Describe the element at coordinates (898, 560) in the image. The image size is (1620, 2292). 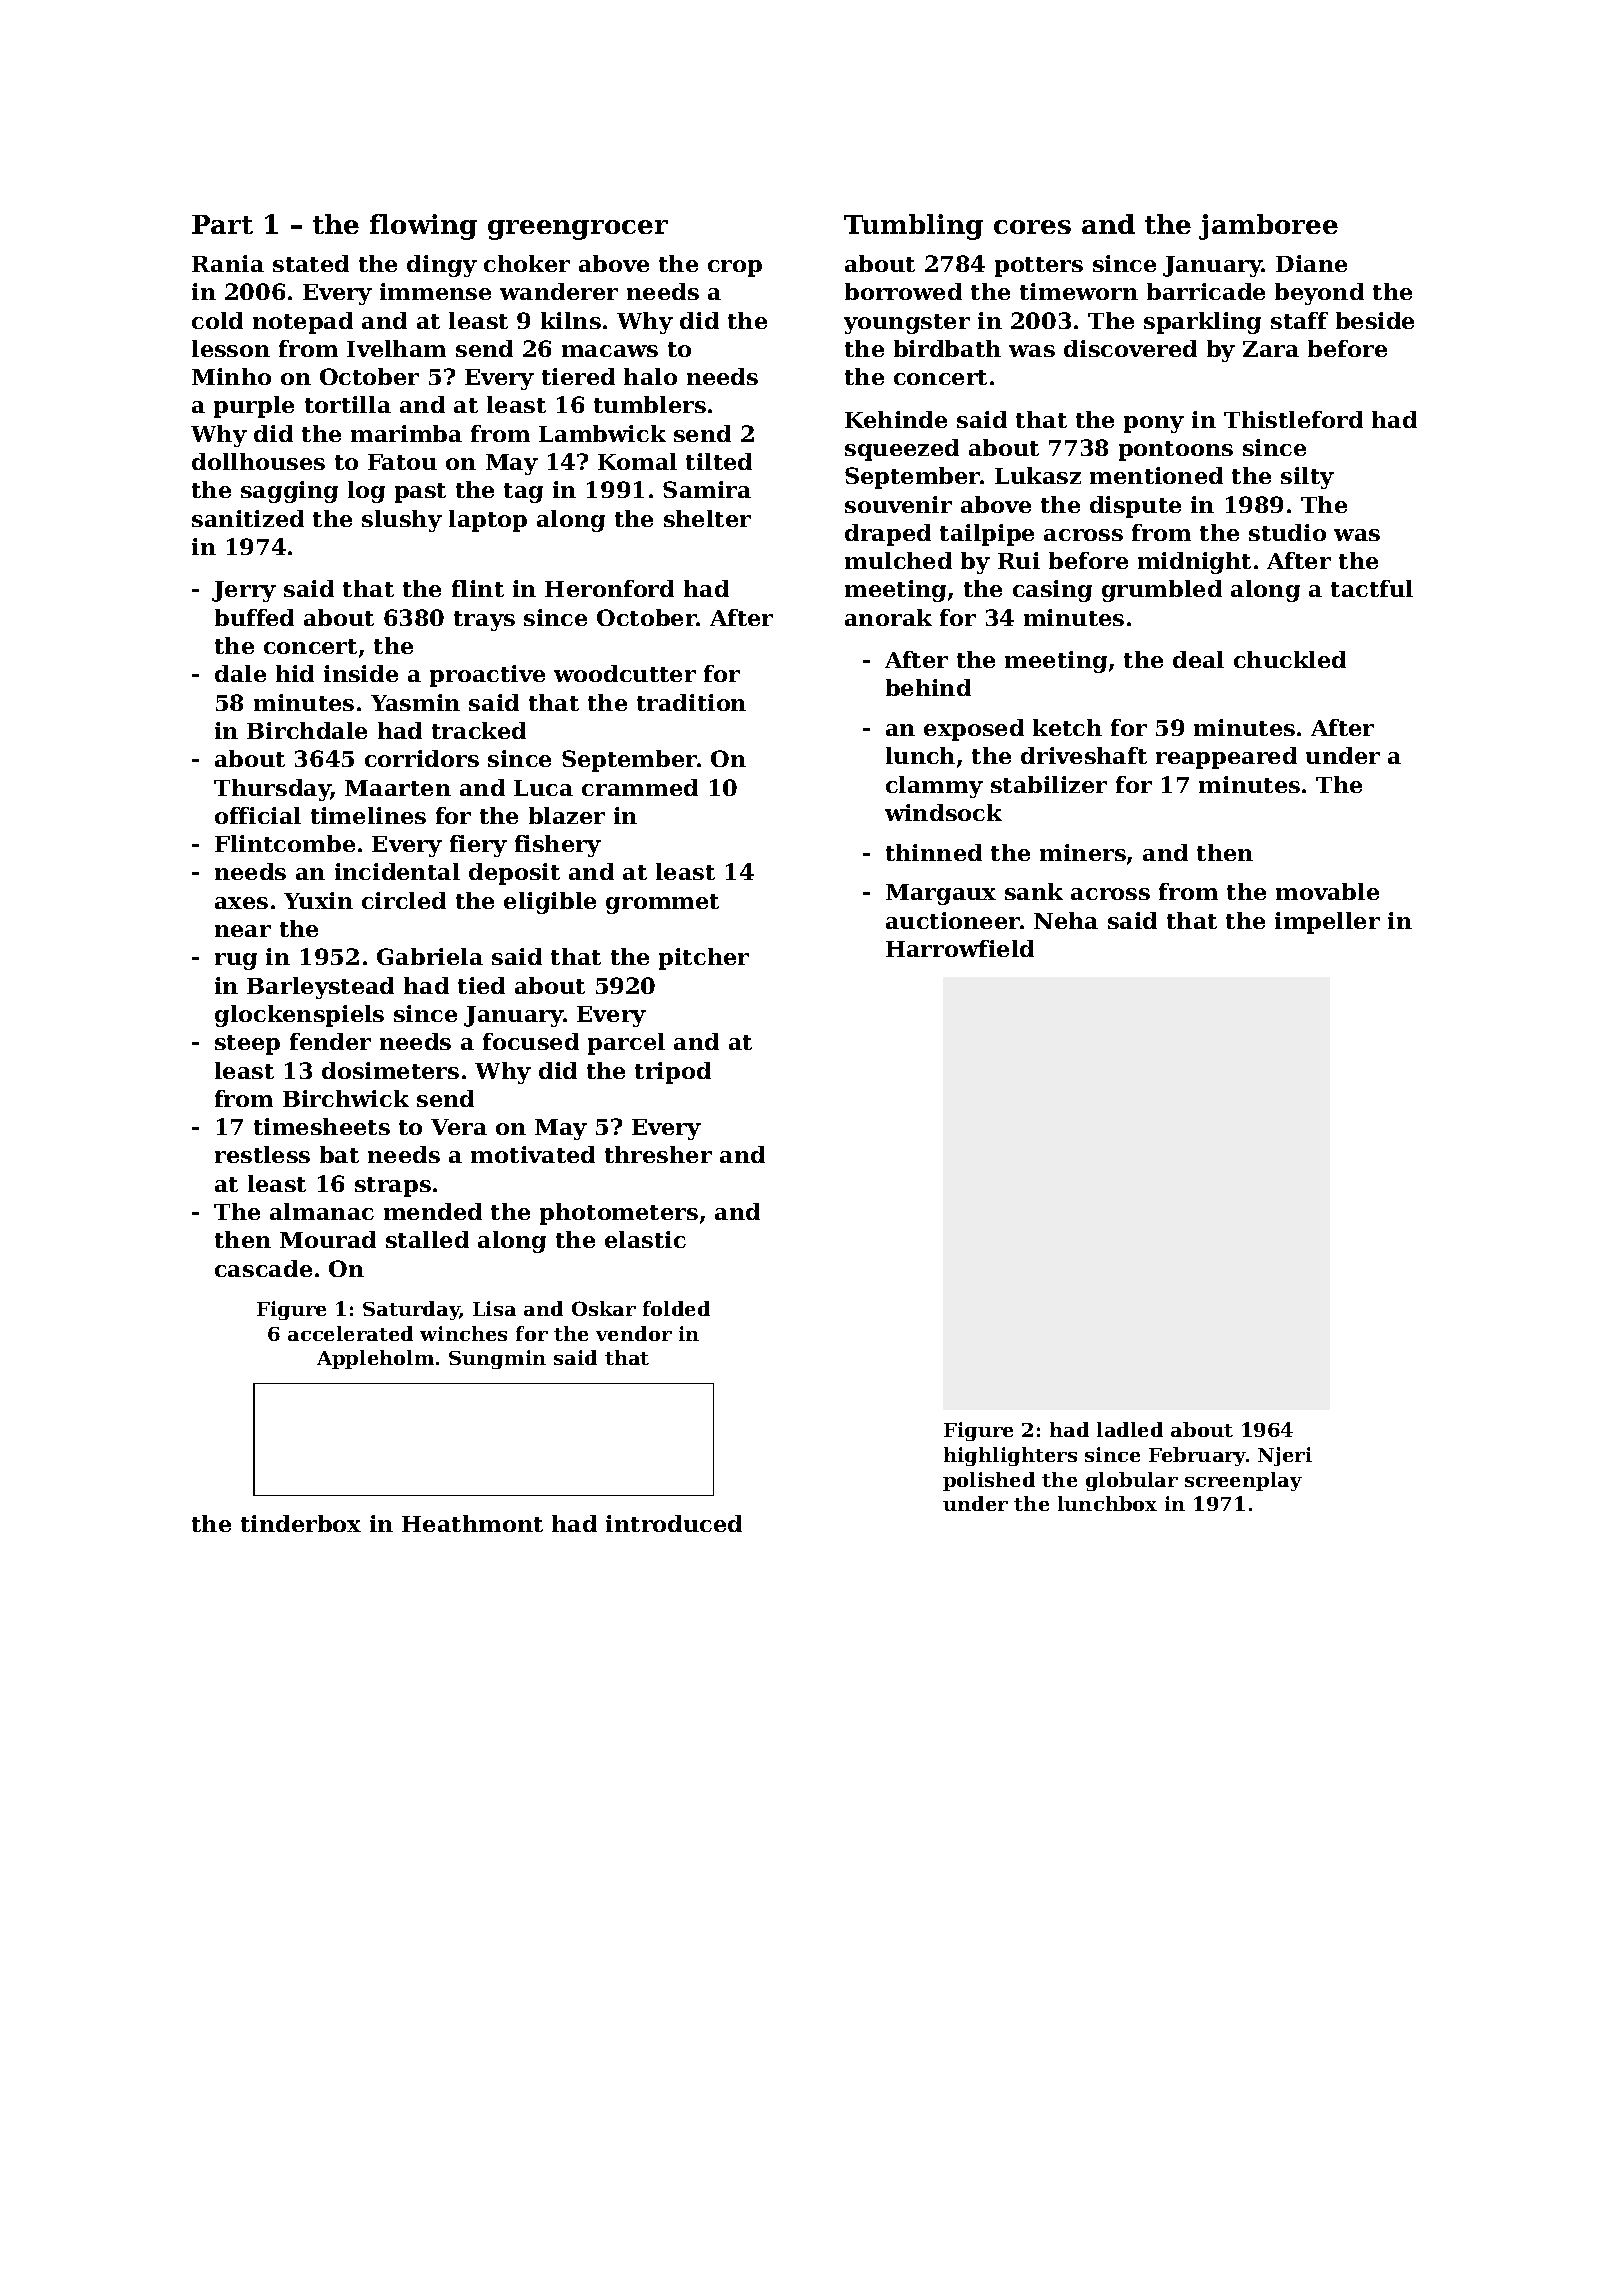
I see `mulched` at that location.
